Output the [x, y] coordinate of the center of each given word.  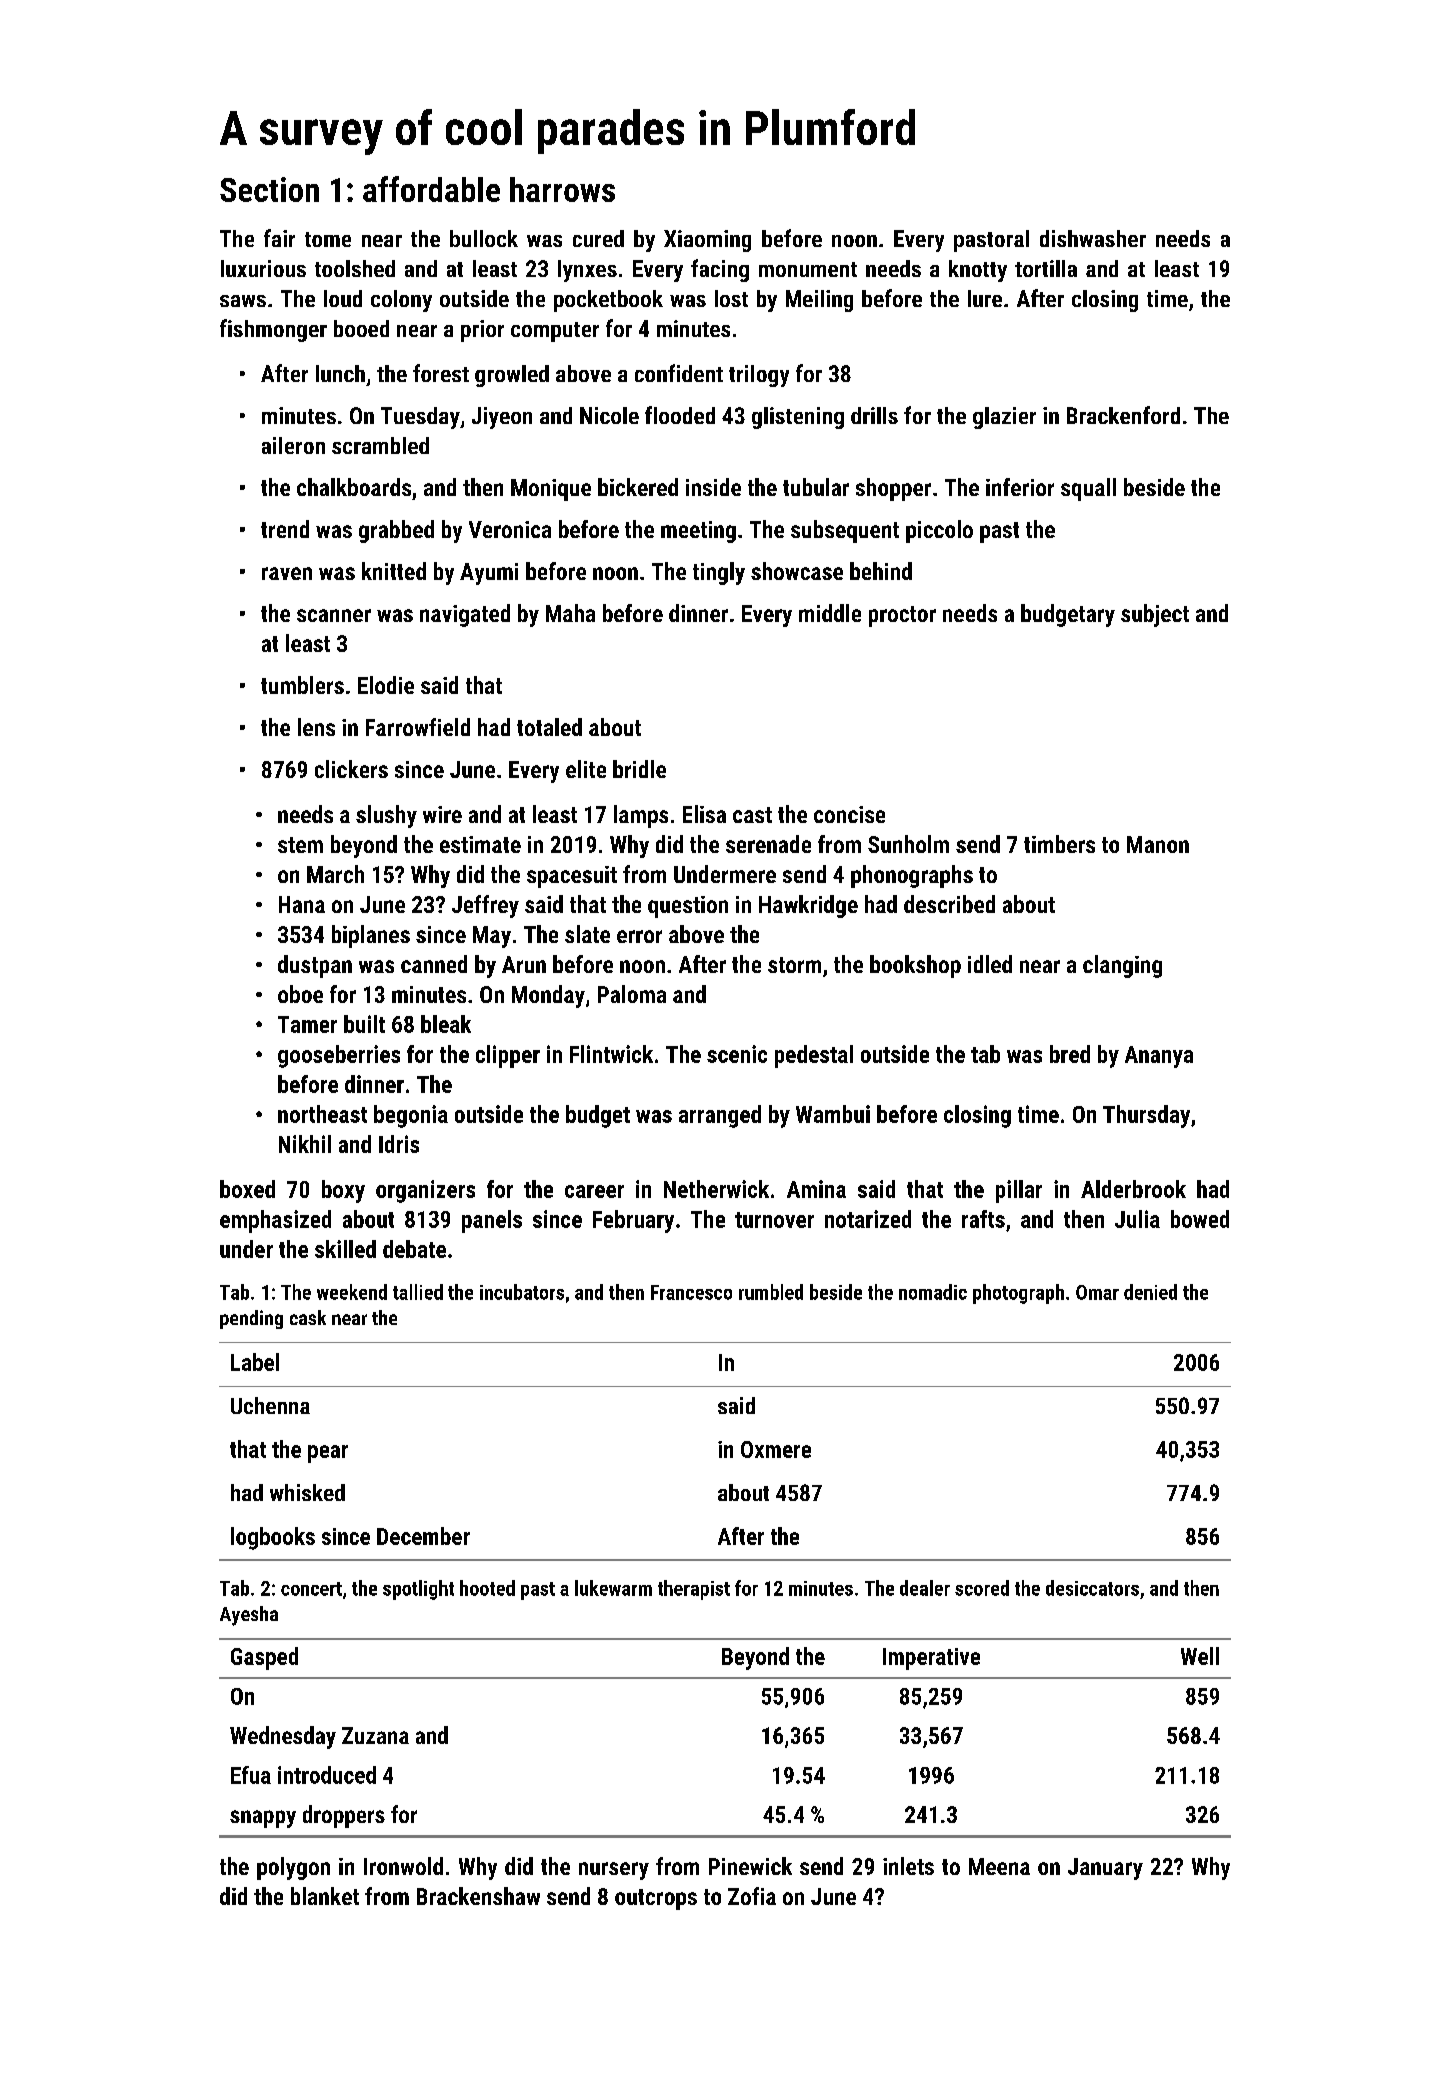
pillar [1019, 1191]
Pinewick [750, 1866]
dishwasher [1093, 238]
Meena [999, 1866]
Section [269, 189]
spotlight [418, 1590]
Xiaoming [707, 241]
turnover [774, 1220]
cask [308, 1317]
